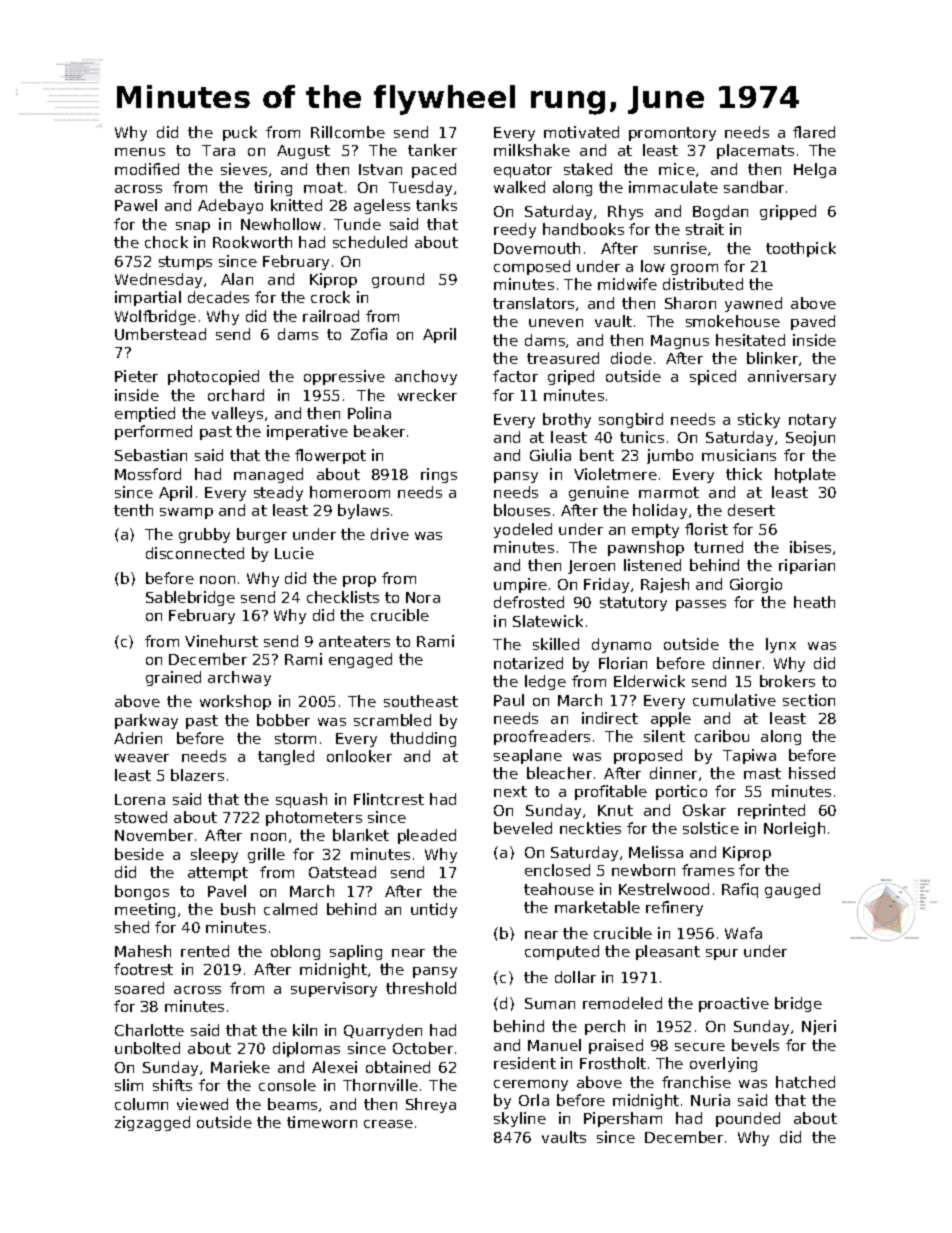  Describe the element at coordinates (152, 1123) in the document. I see `zigzagged` at that location.
